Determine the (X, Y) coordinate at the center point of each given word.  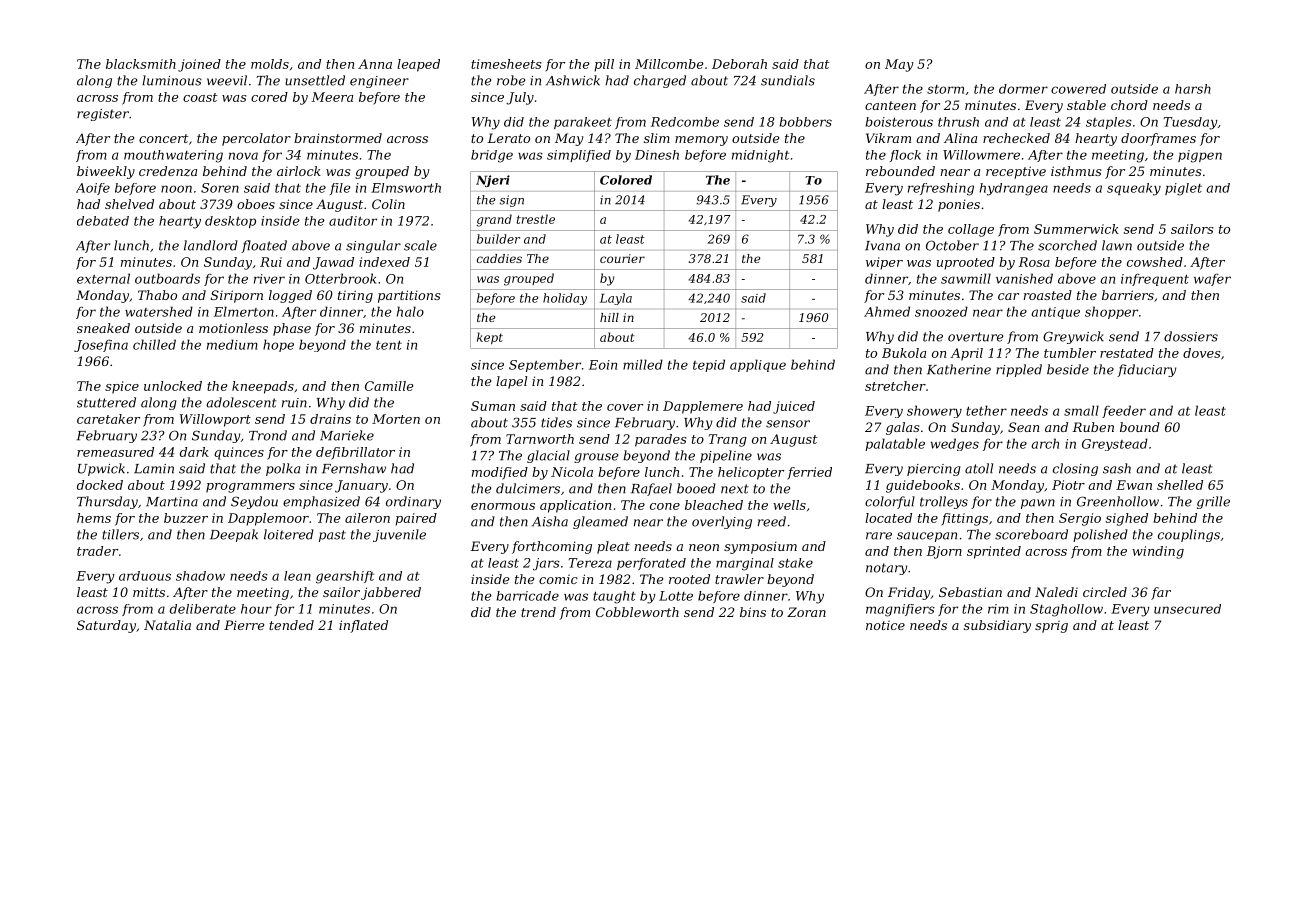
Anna (375, 64)
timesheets (506, 64)
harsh (1193, 89)
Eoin (603, 365)
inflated (363, 626)
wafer (1212, 280)
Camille (389, 386)
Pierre (244, 625)
